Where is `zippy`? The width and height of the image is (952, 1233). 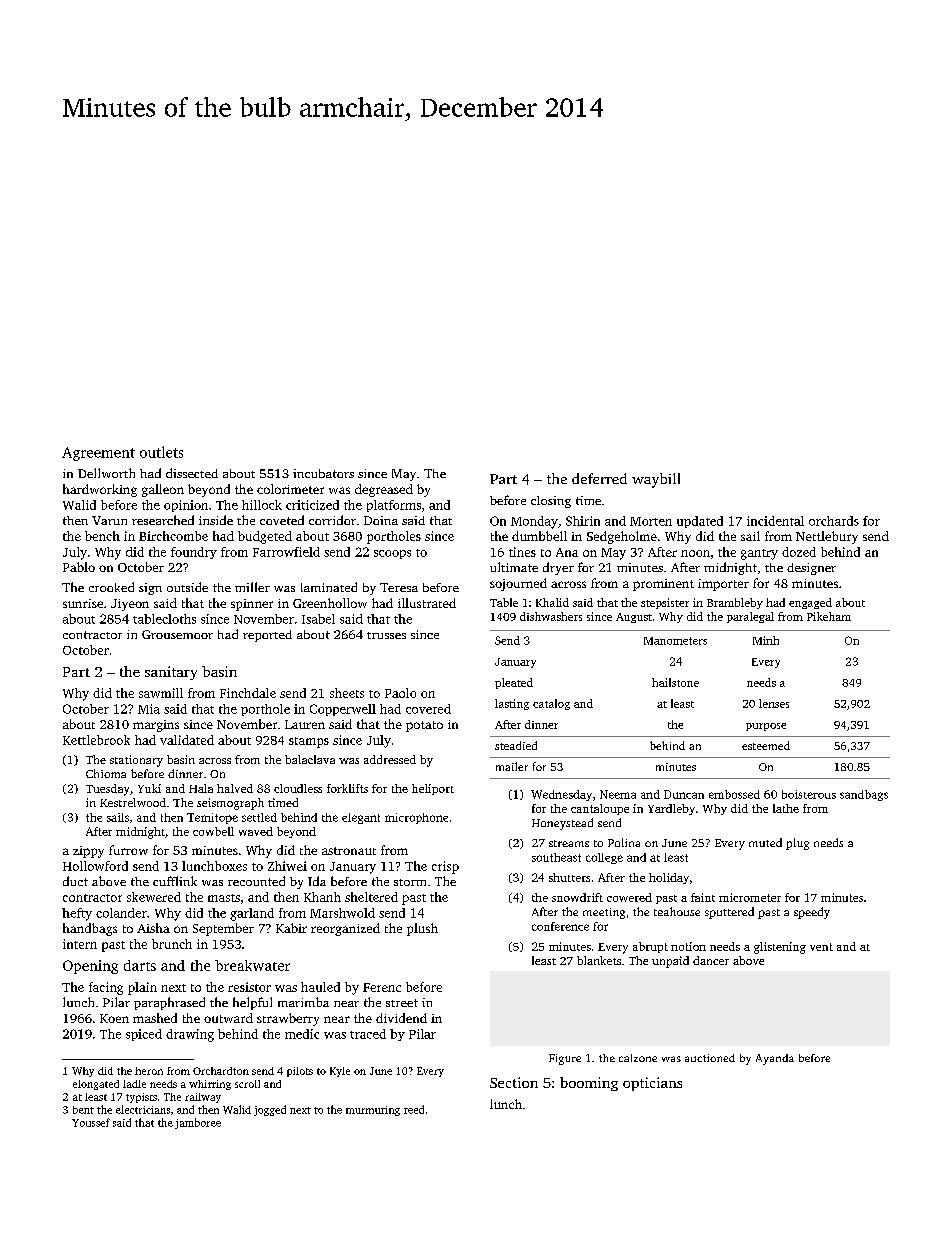
zippy is located at coordinates (88, 852).
